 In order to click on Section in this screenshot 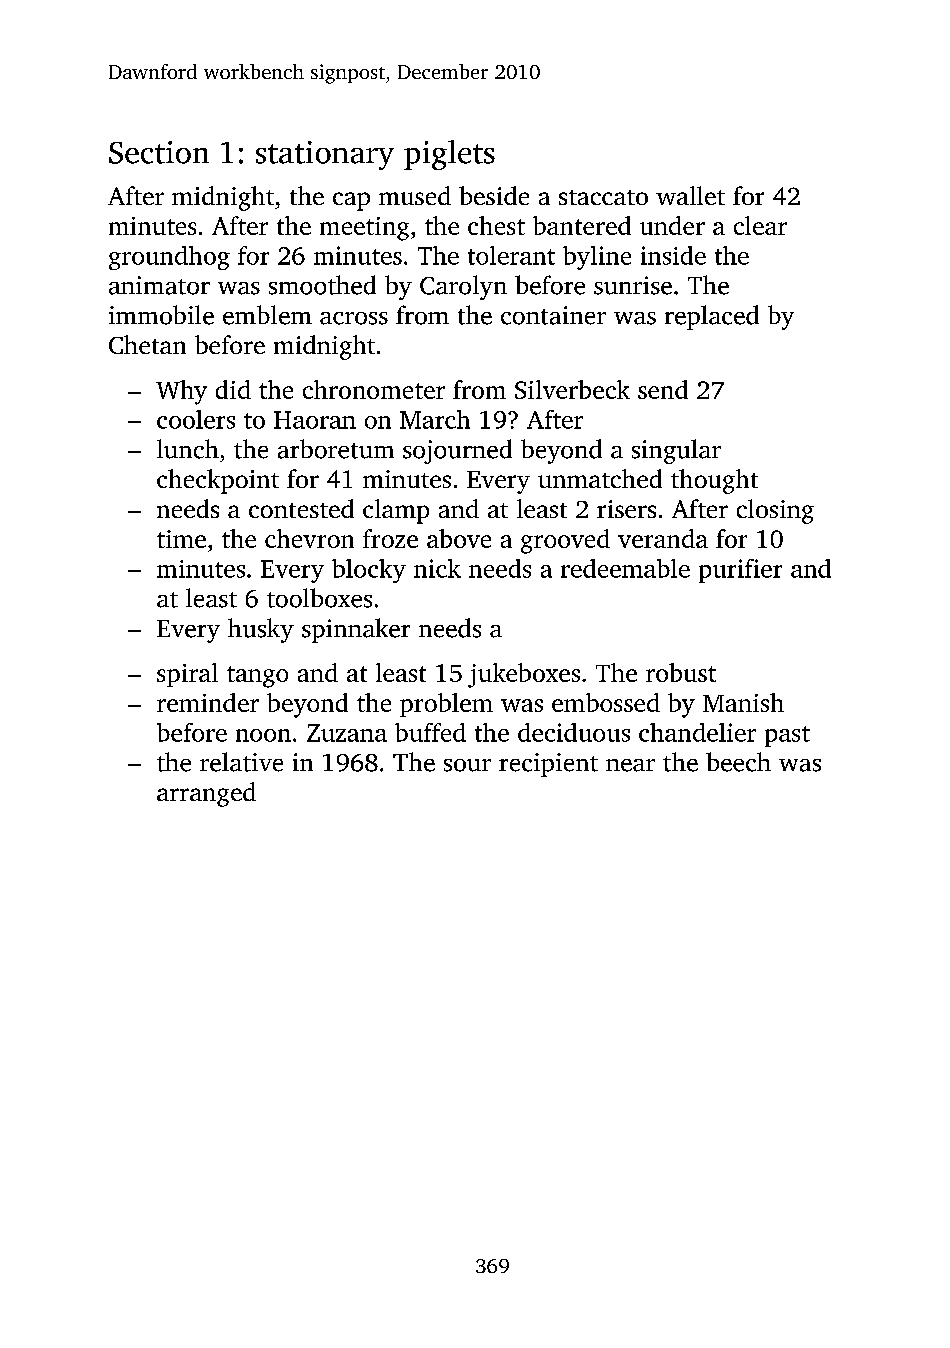, I will do `click(159, 152)`.
